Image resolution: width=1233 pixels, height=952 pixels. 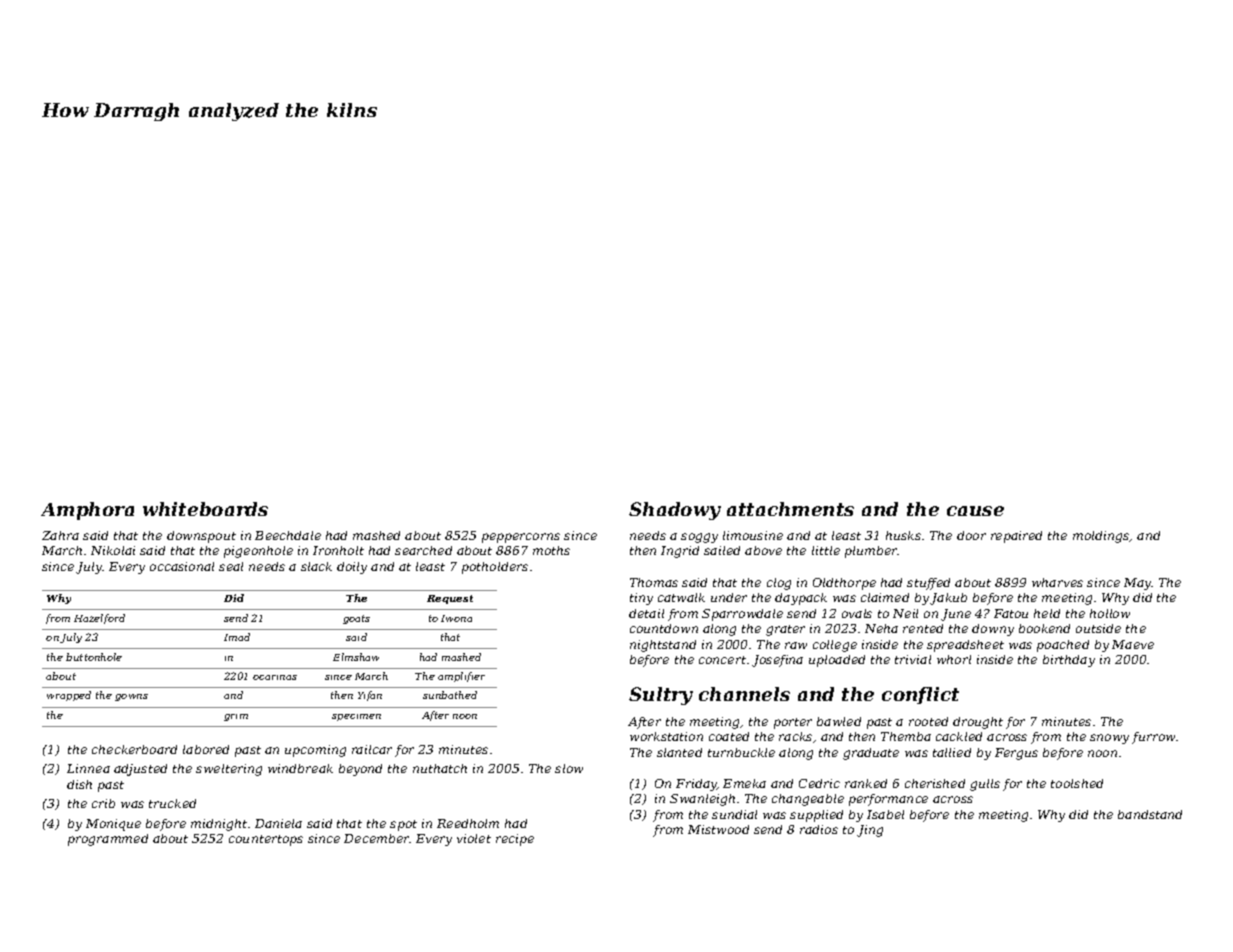 What do you see at coordinates (205, 509) in the document?
I see `whiteboards` at bounding box center [205, 509].
